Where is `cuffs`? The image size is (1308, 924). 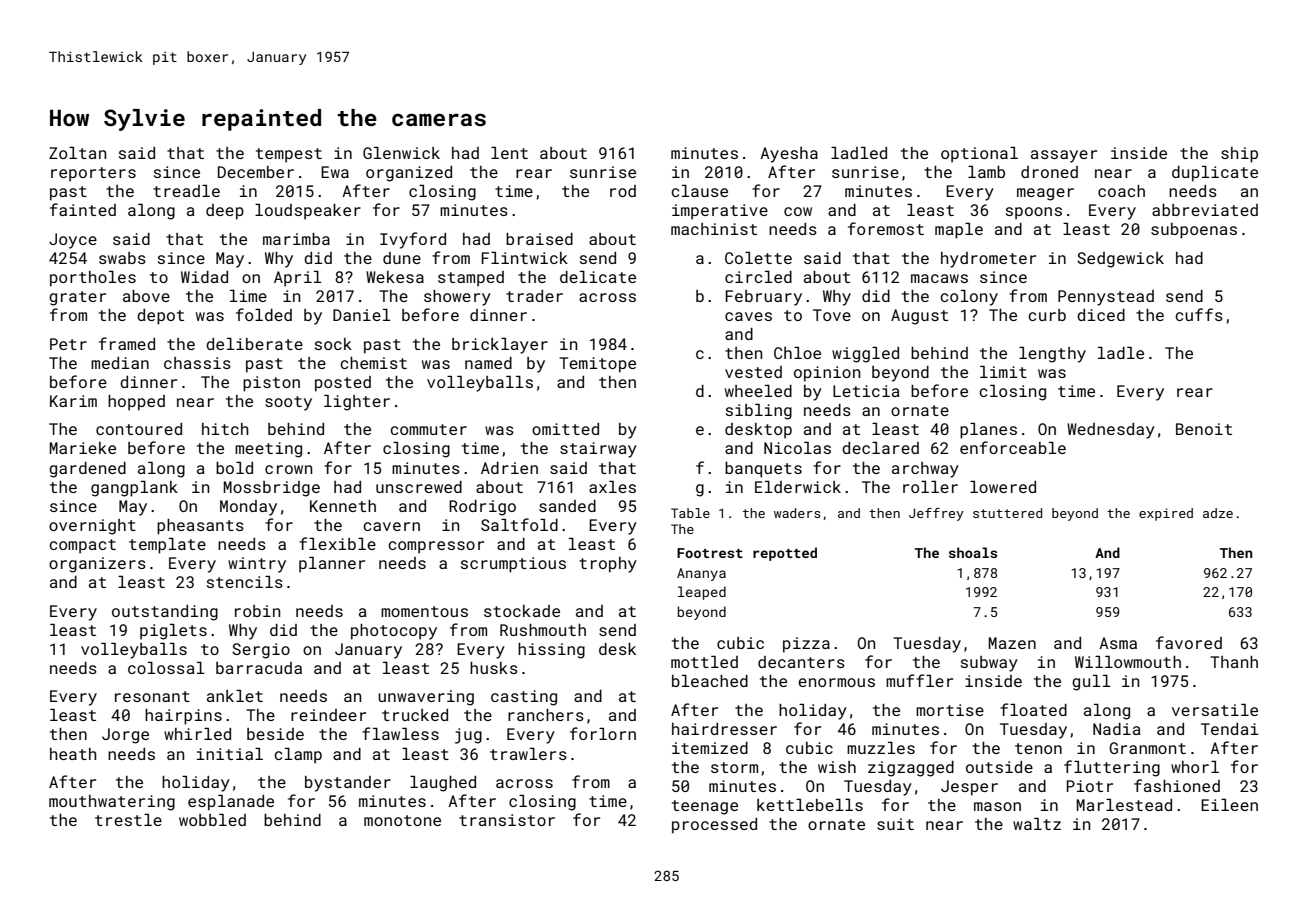
cuffs is located at coordinates (1199, 314).
